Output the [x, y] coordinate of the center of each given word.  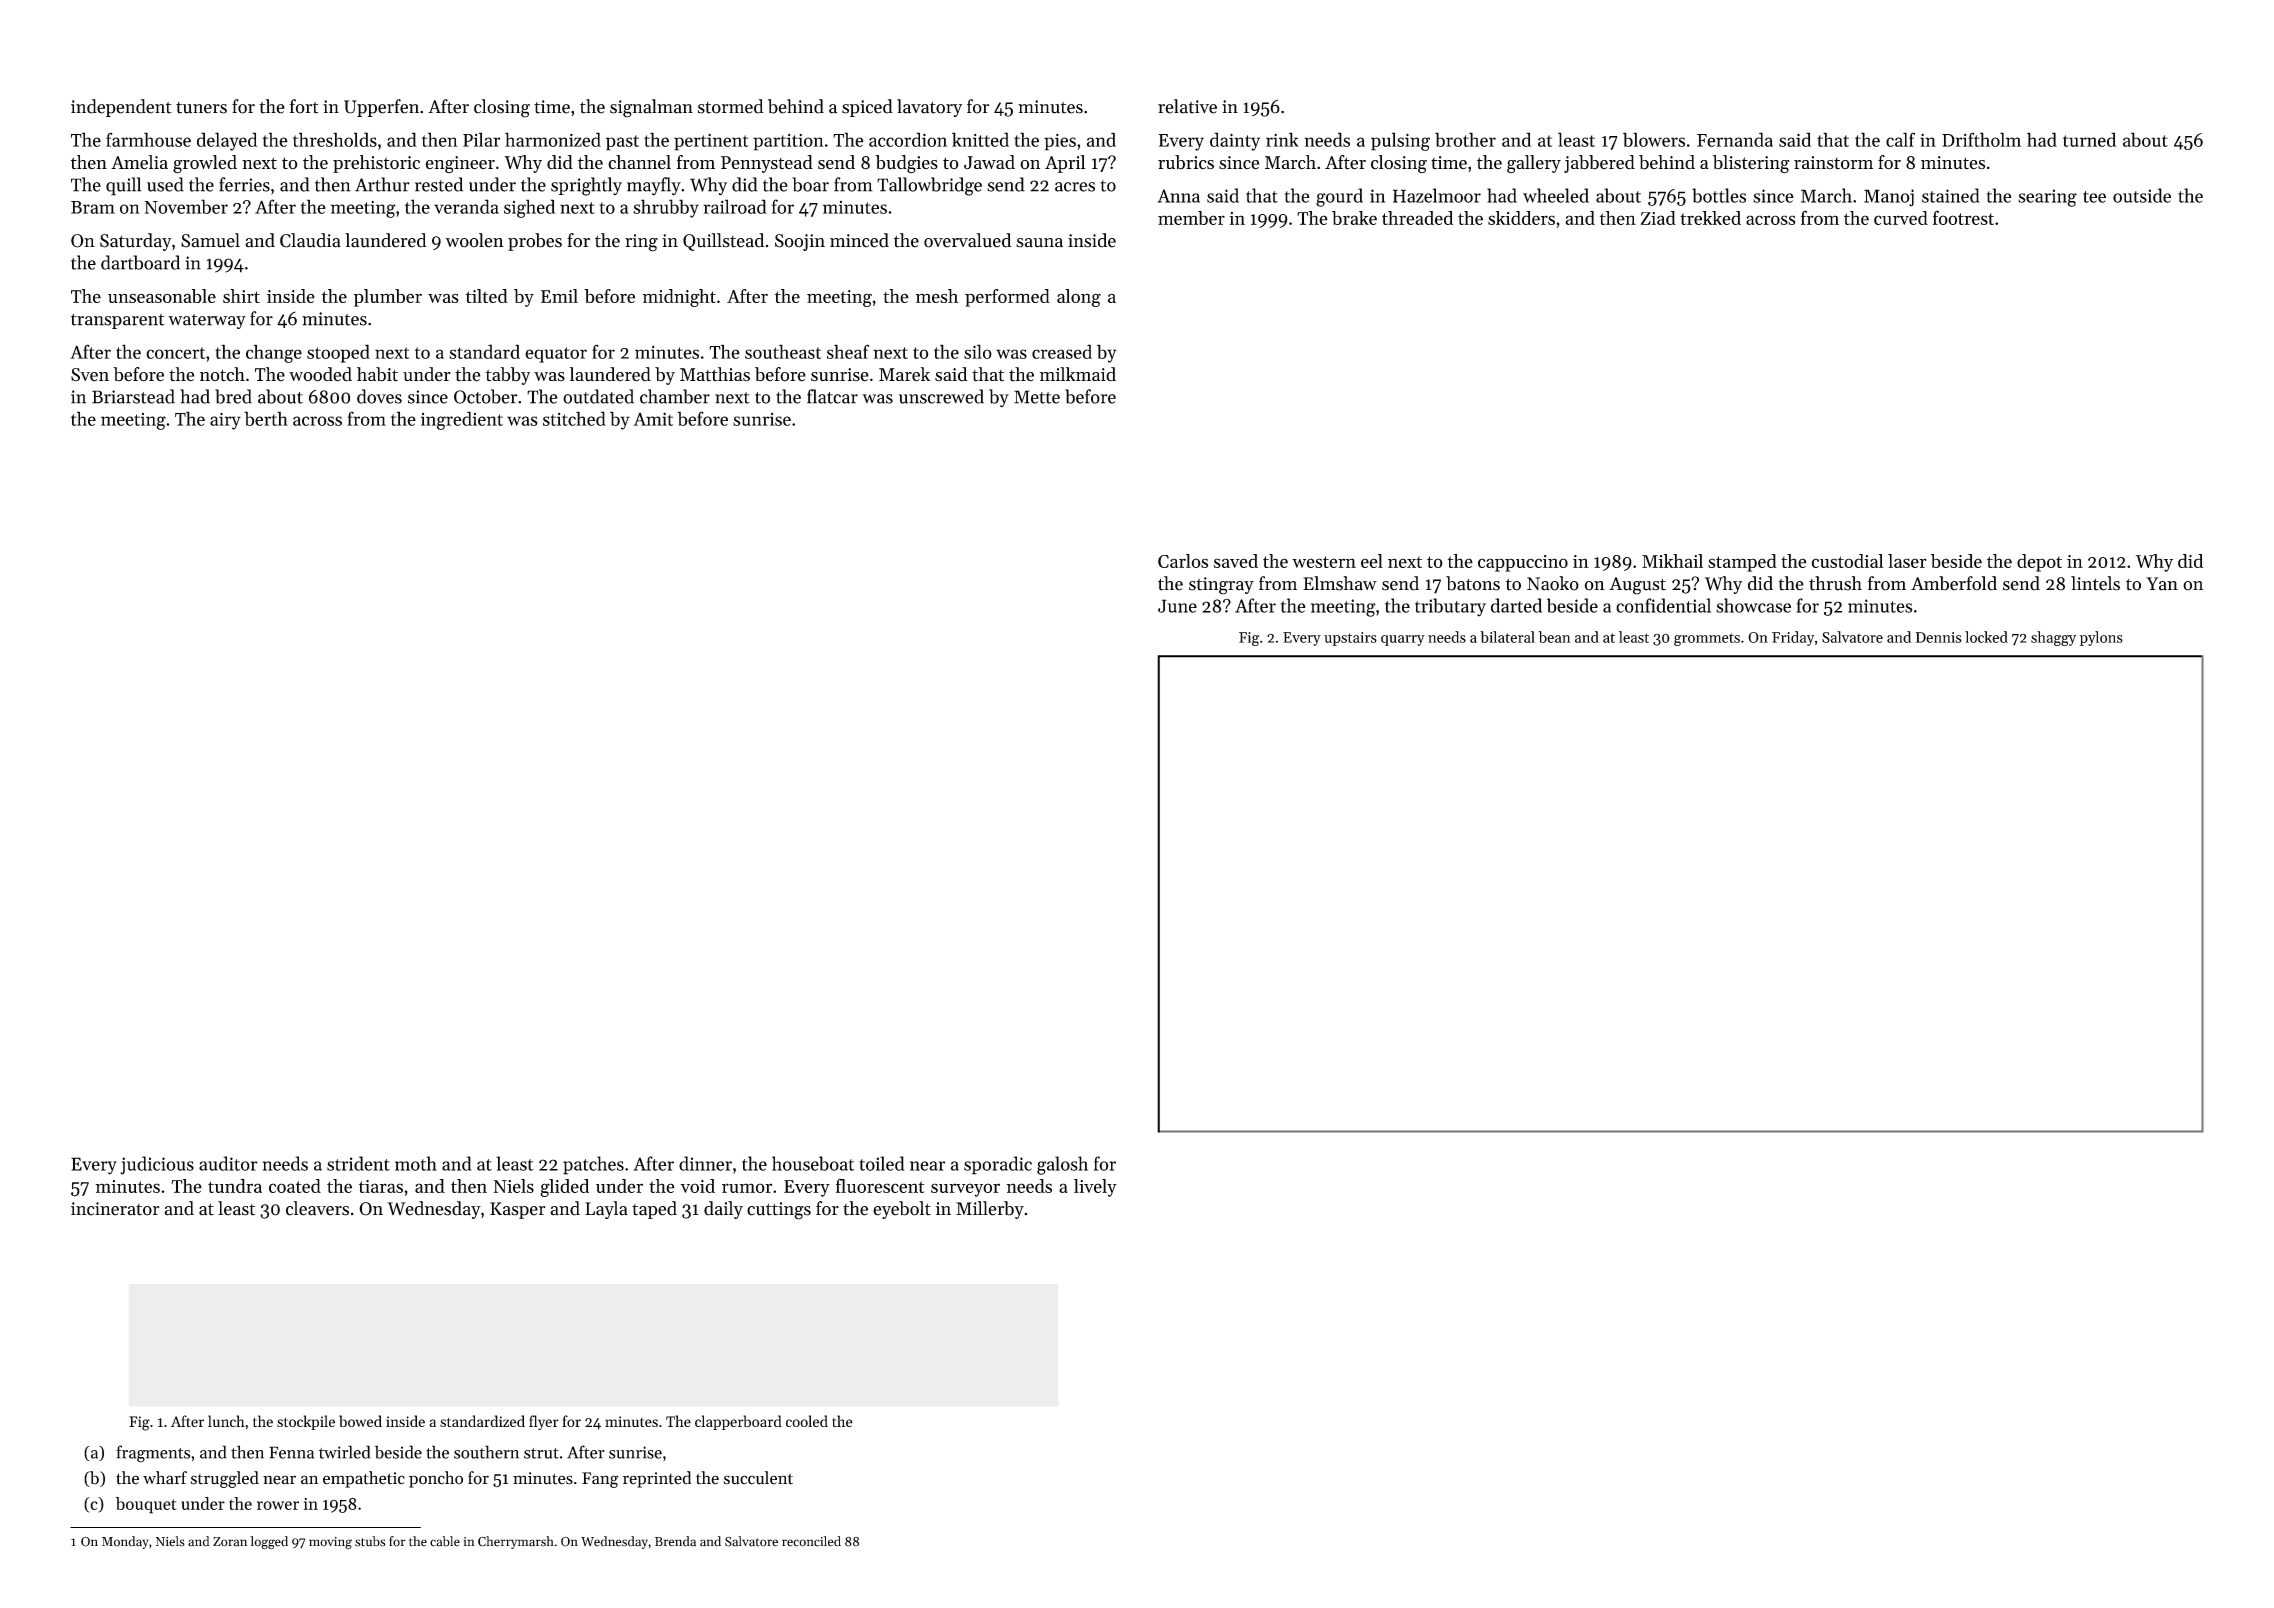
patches [593, 1165]
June [1177, 606]
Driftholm [1981, 139]
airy [225, 421]
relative [1187, 106]
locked [1986, 637]
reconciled [811, 1541]
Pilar [481, 139]
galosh [1062, 1165]
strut [541, 1453]
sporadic [998, 1165]
